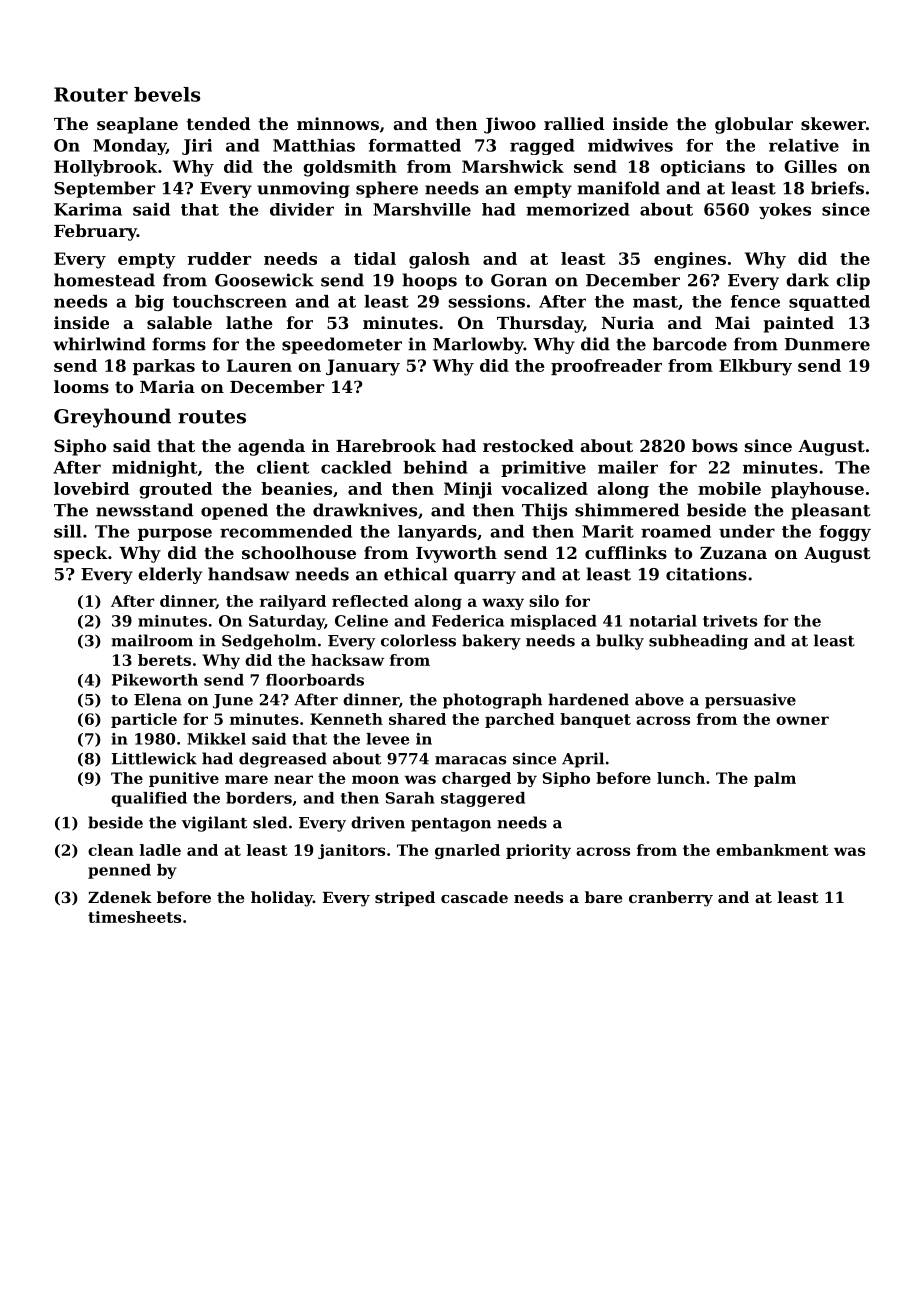  I want to click on cascade, so click(474, 897).
